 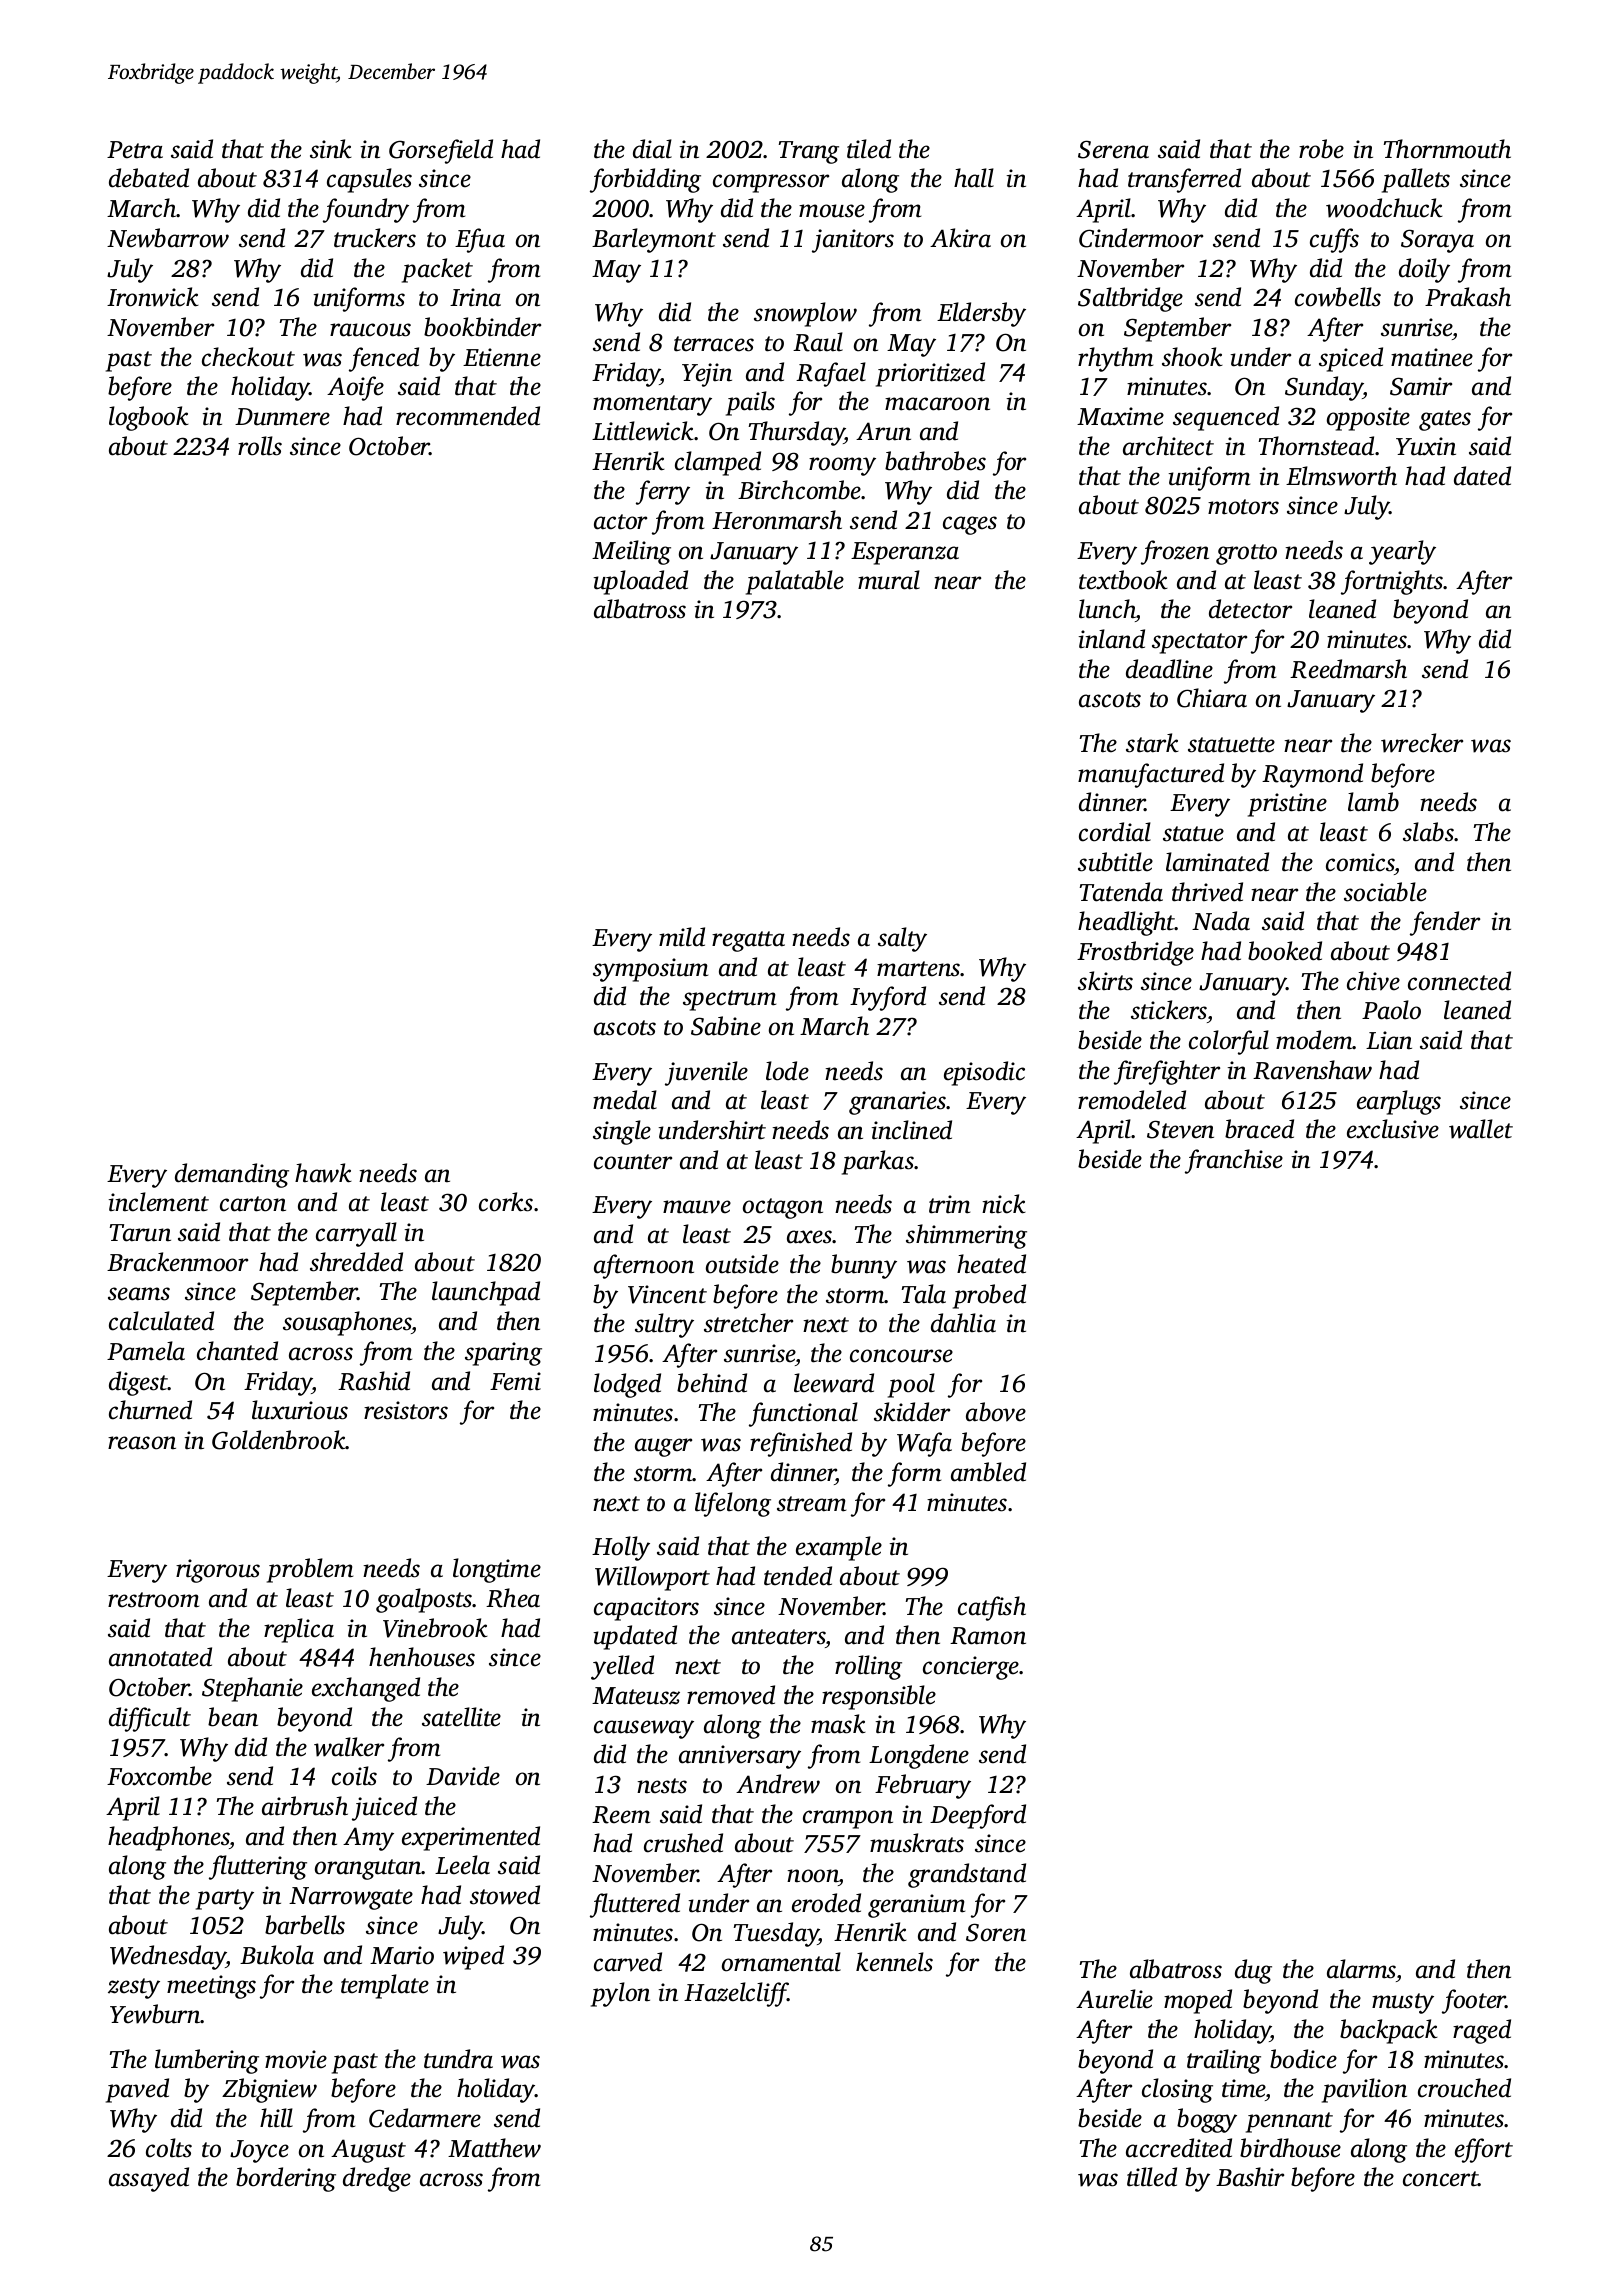 I want to click on palatable, so click(x=795, y=582).
